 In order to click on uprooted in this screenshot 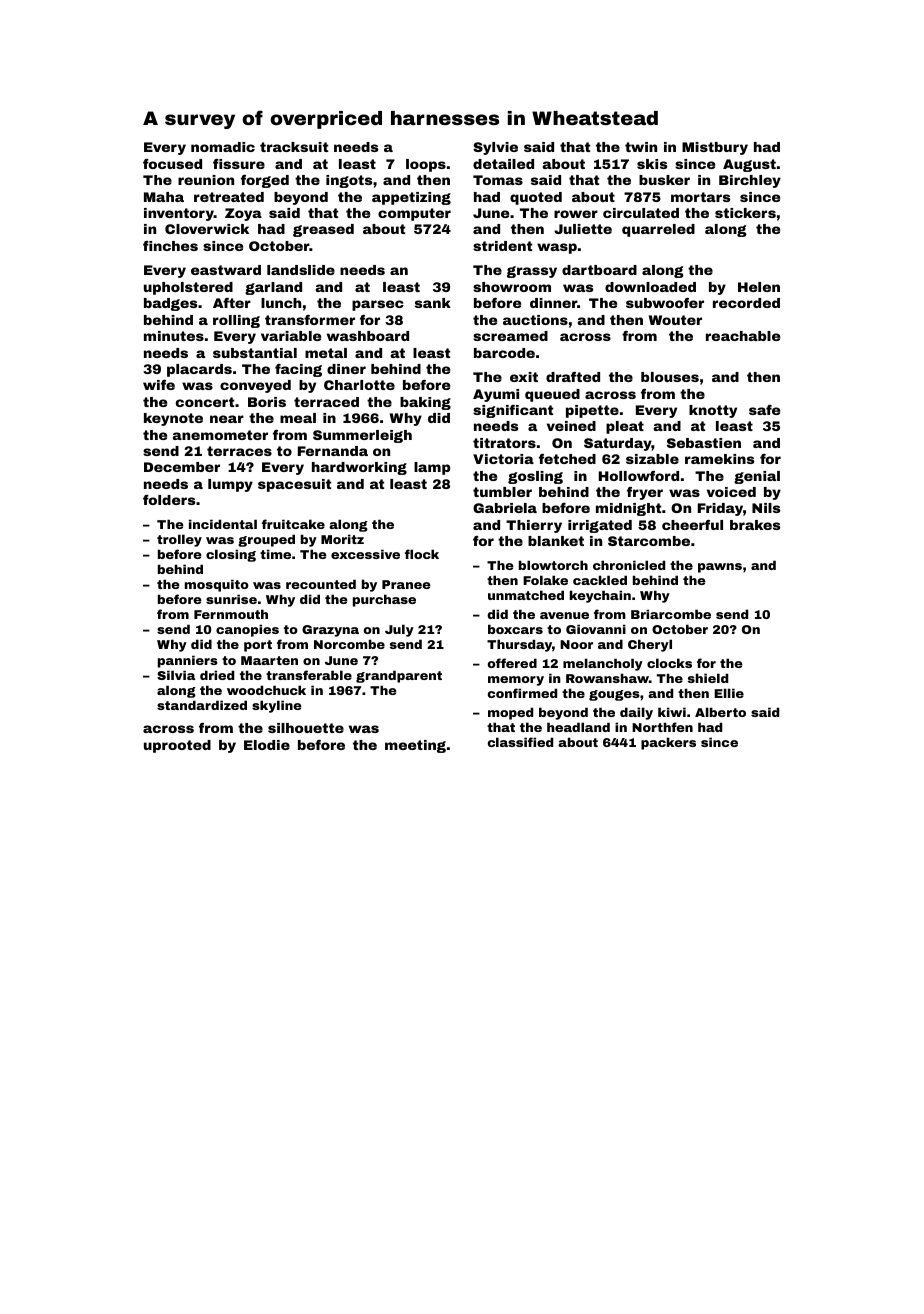, I will do `click(177, 746)`.
